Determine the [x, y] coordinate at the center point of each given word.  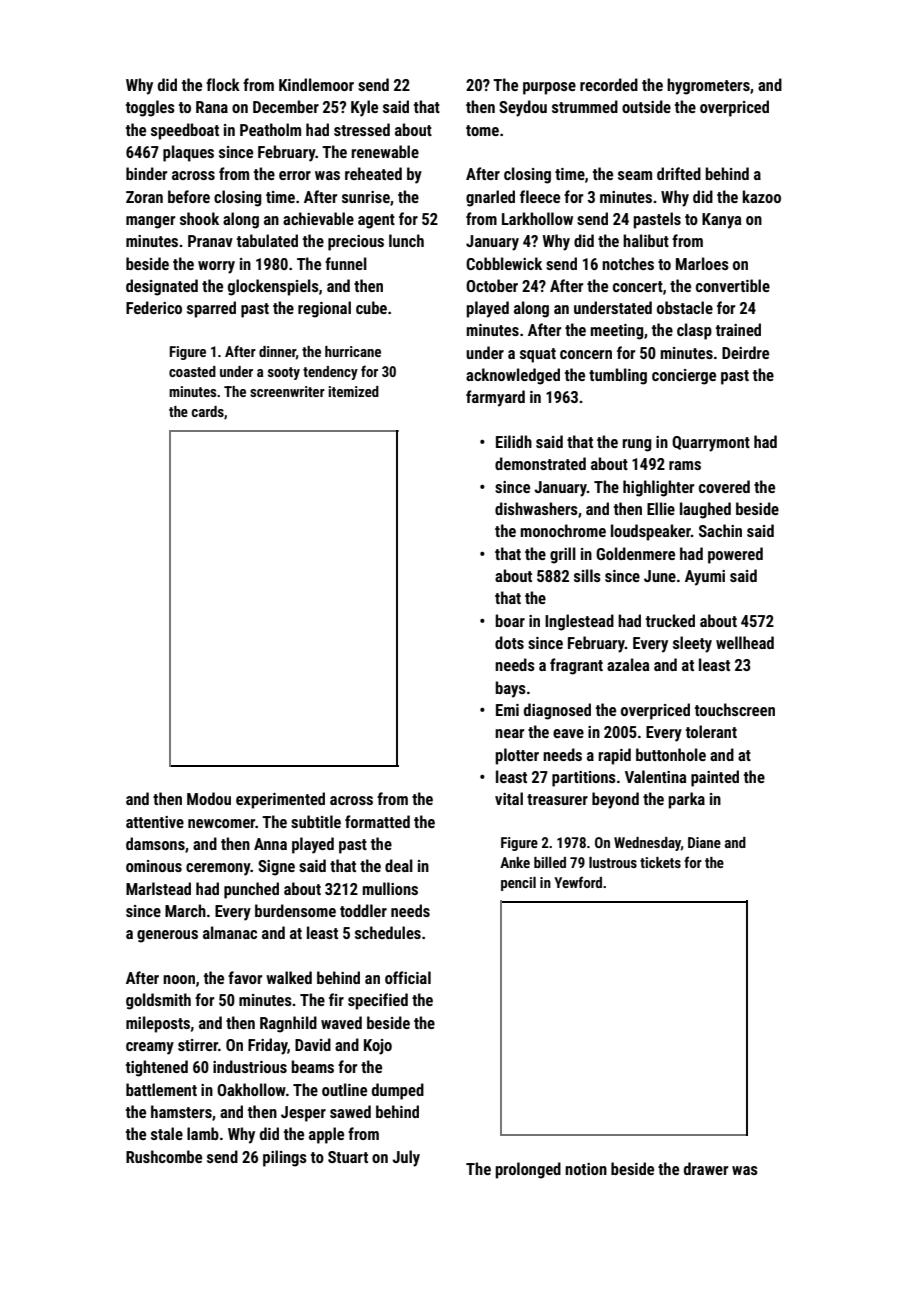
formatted [377, 821]
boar [510, 620]
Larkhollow [537, 218]
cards [208, 411]
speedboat [185, 131]
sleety [692, 644]
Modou [209, 798]
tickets [660, 862]
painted [715, 778]
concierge [684, 377]
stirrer [198, 1045]
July [406, 1158]
